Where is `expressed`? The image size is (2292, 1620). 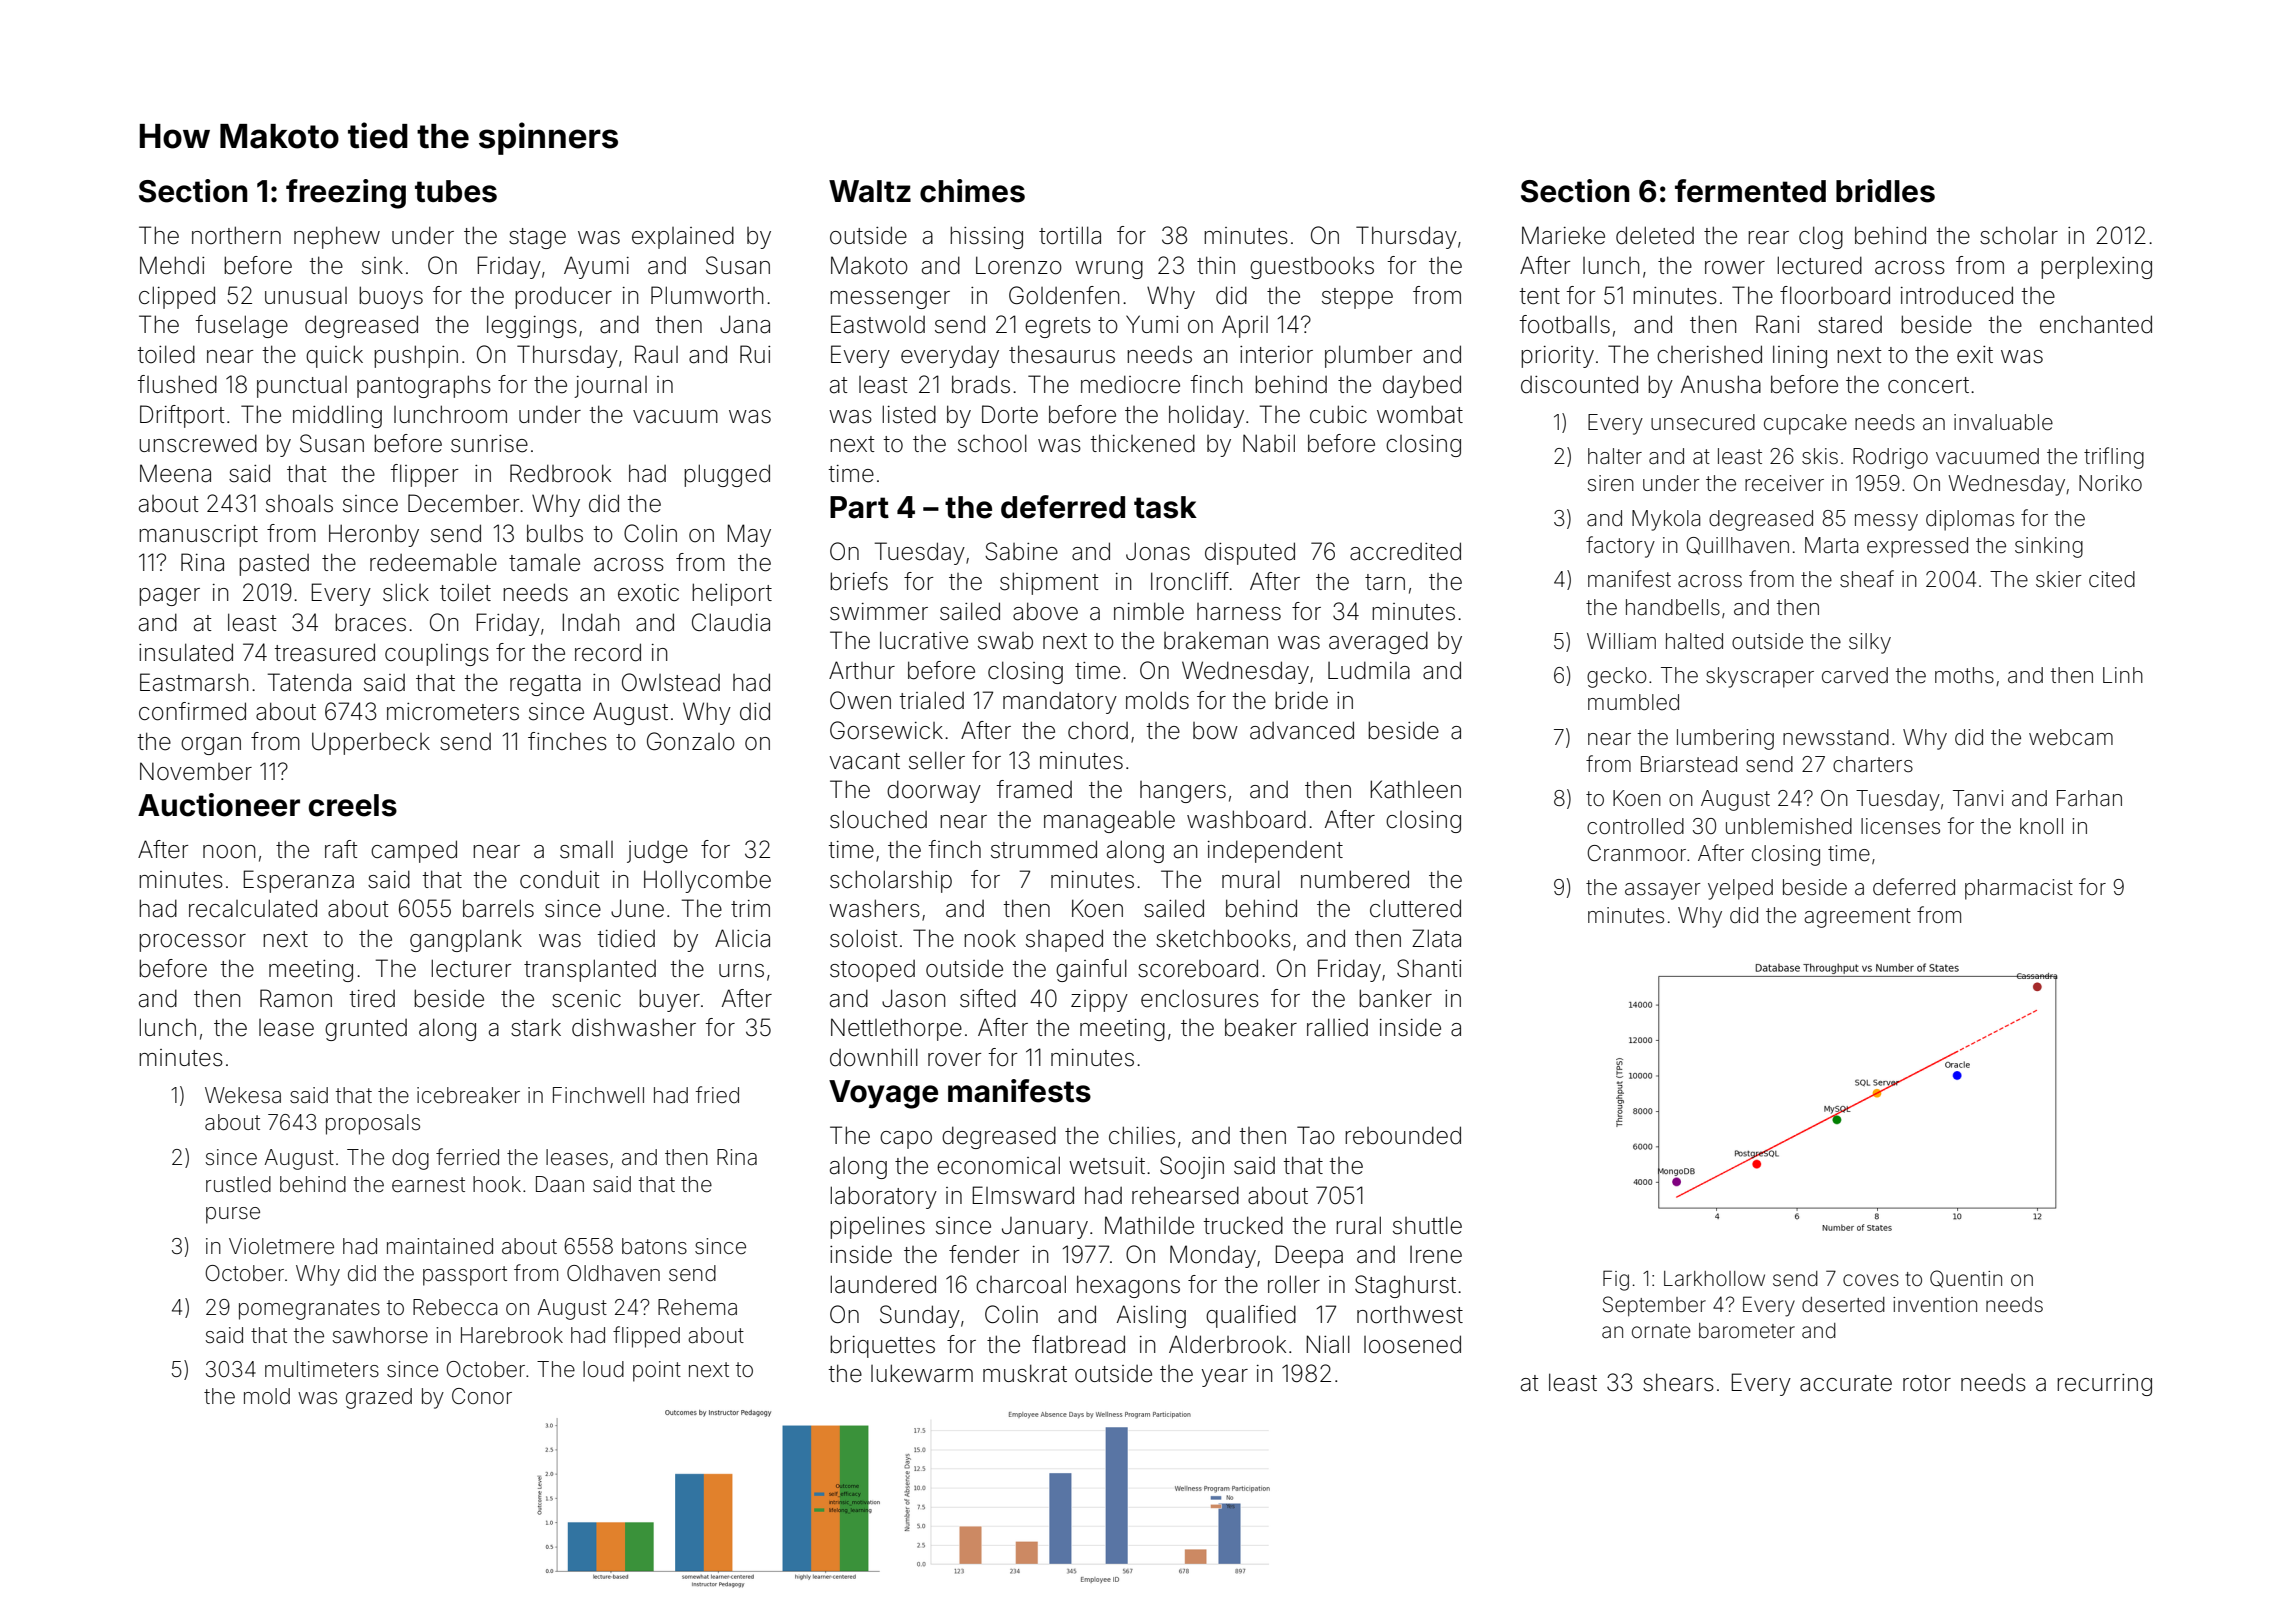 expressed is located at coordinates (1917, 547).
